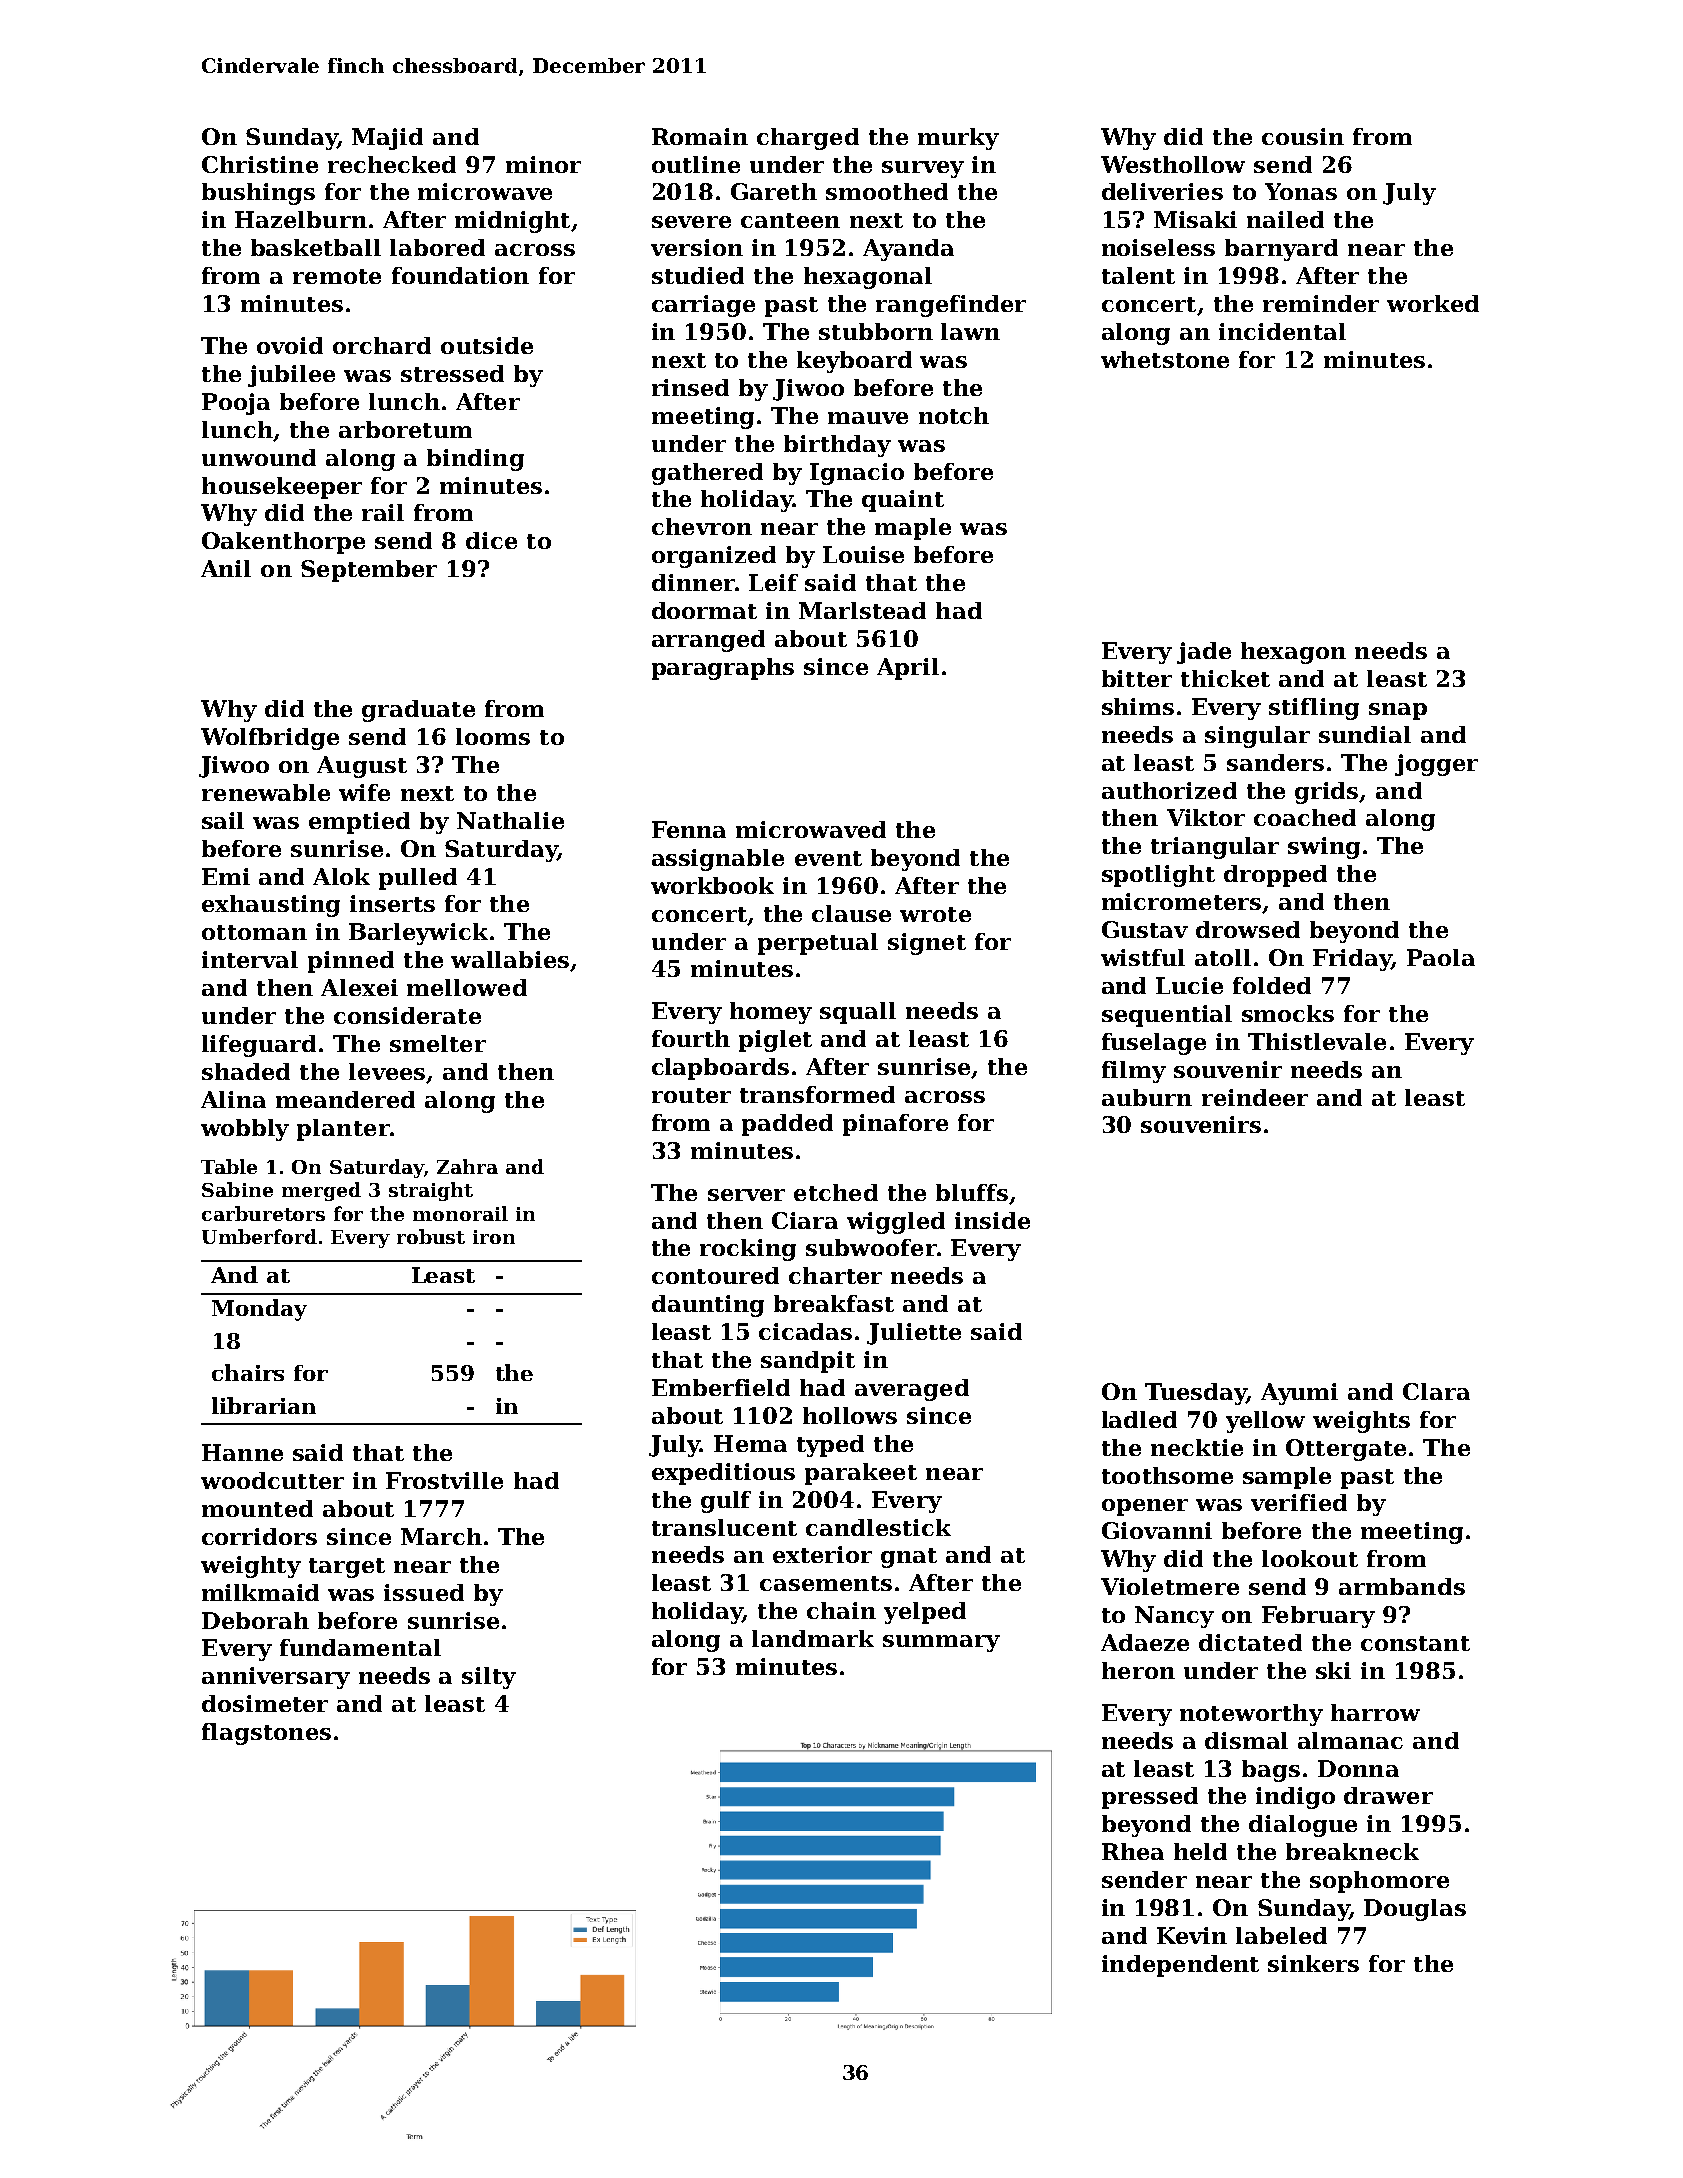 The height and width of the screenshot is (2178, 1683). What do you see at coordinates (723, 669) in the screenshot?
I see `paragraphs` at bounding box center [723, 669].
